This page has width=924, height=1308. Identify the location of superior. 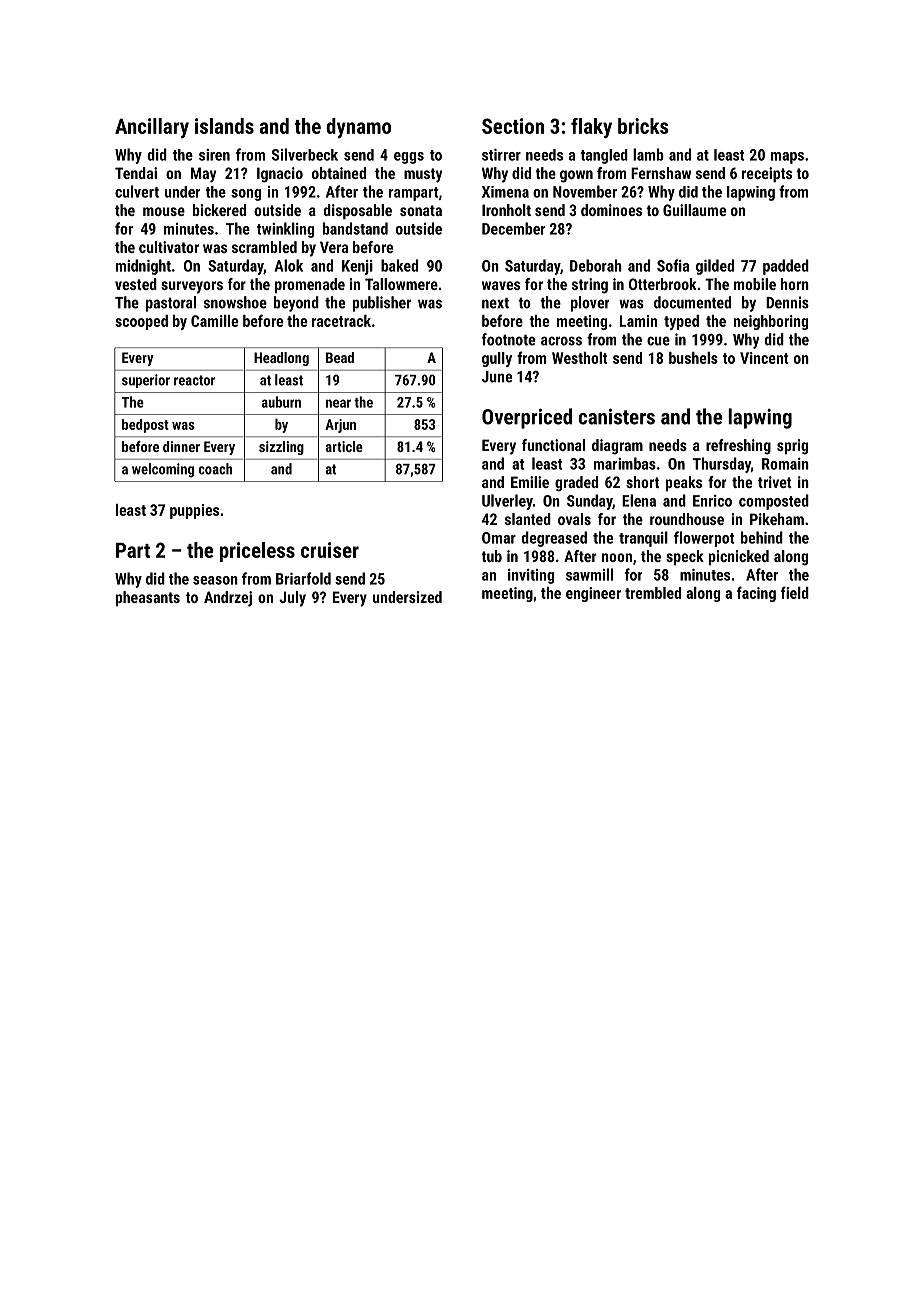
(146, 381).
